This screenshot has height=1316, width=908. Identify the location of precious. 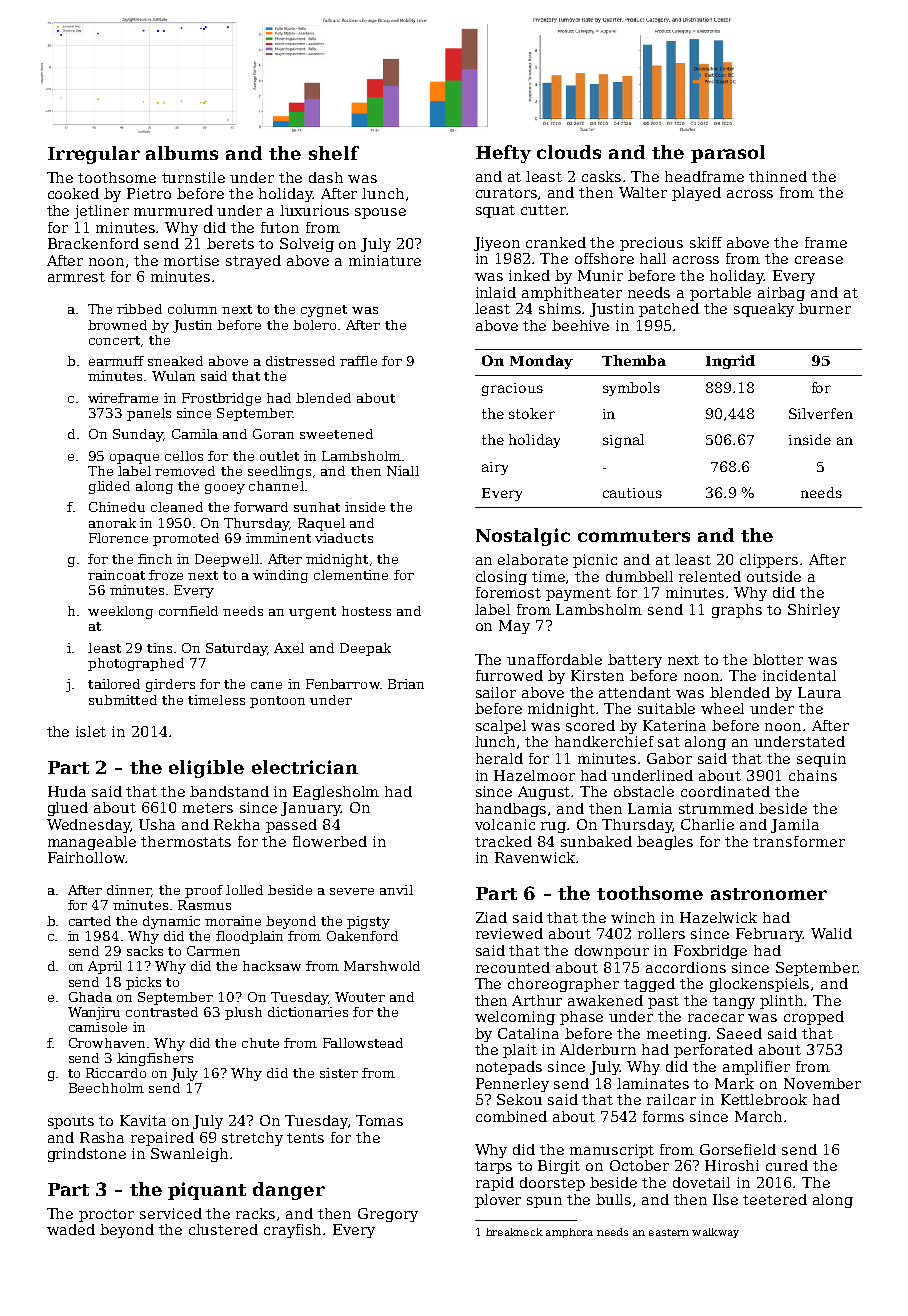
(651, 244).
